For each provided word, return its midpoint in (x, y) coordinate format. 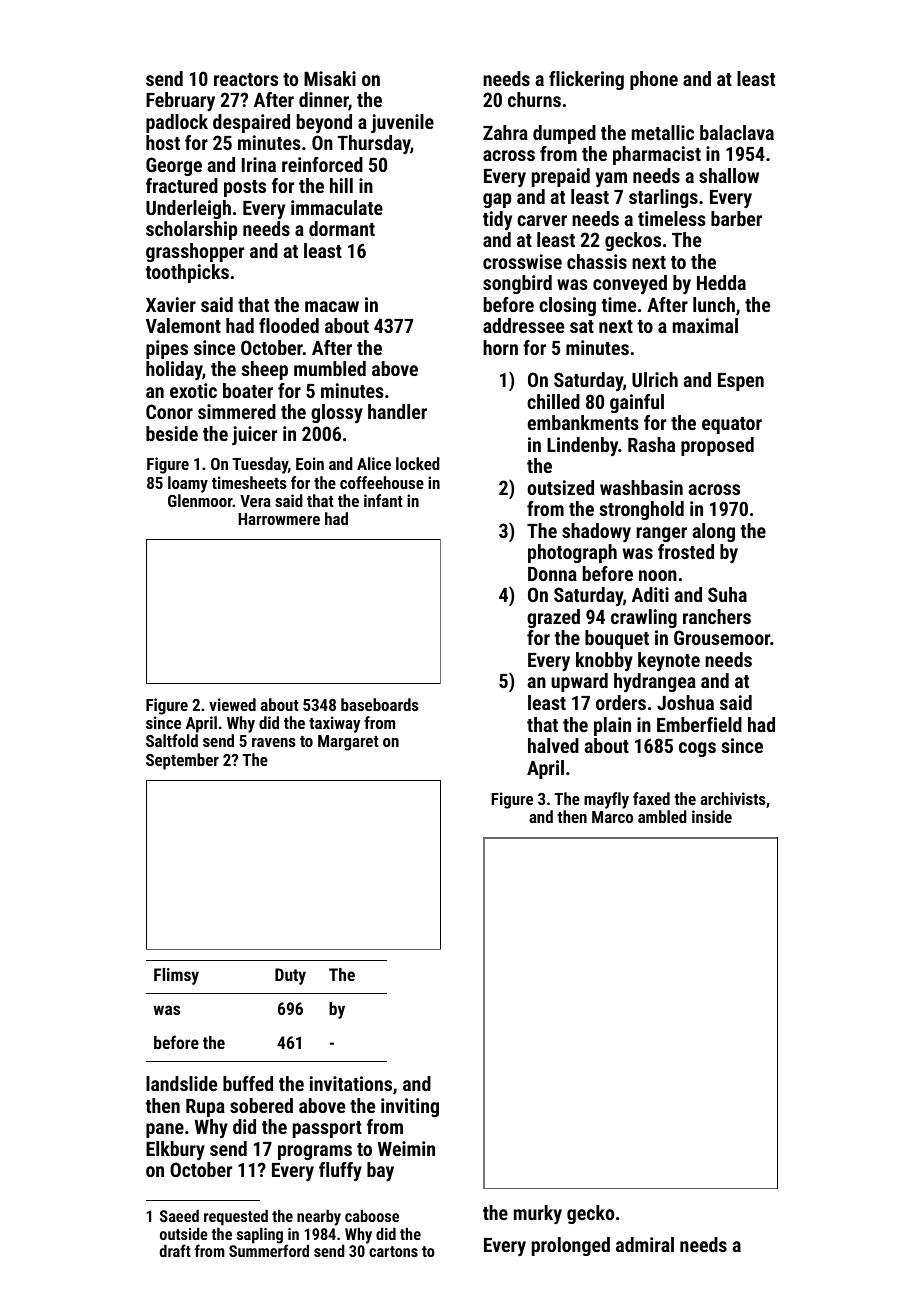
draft (175, 1250)
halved (553, 745)
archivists (733, 798)
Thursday (374, 144)
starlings (663, 198)
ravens (274, 742)
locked (418, 463)
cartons (393, 1251)
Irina (259, 164)
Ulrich (655, 379)
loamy (188, 484)
